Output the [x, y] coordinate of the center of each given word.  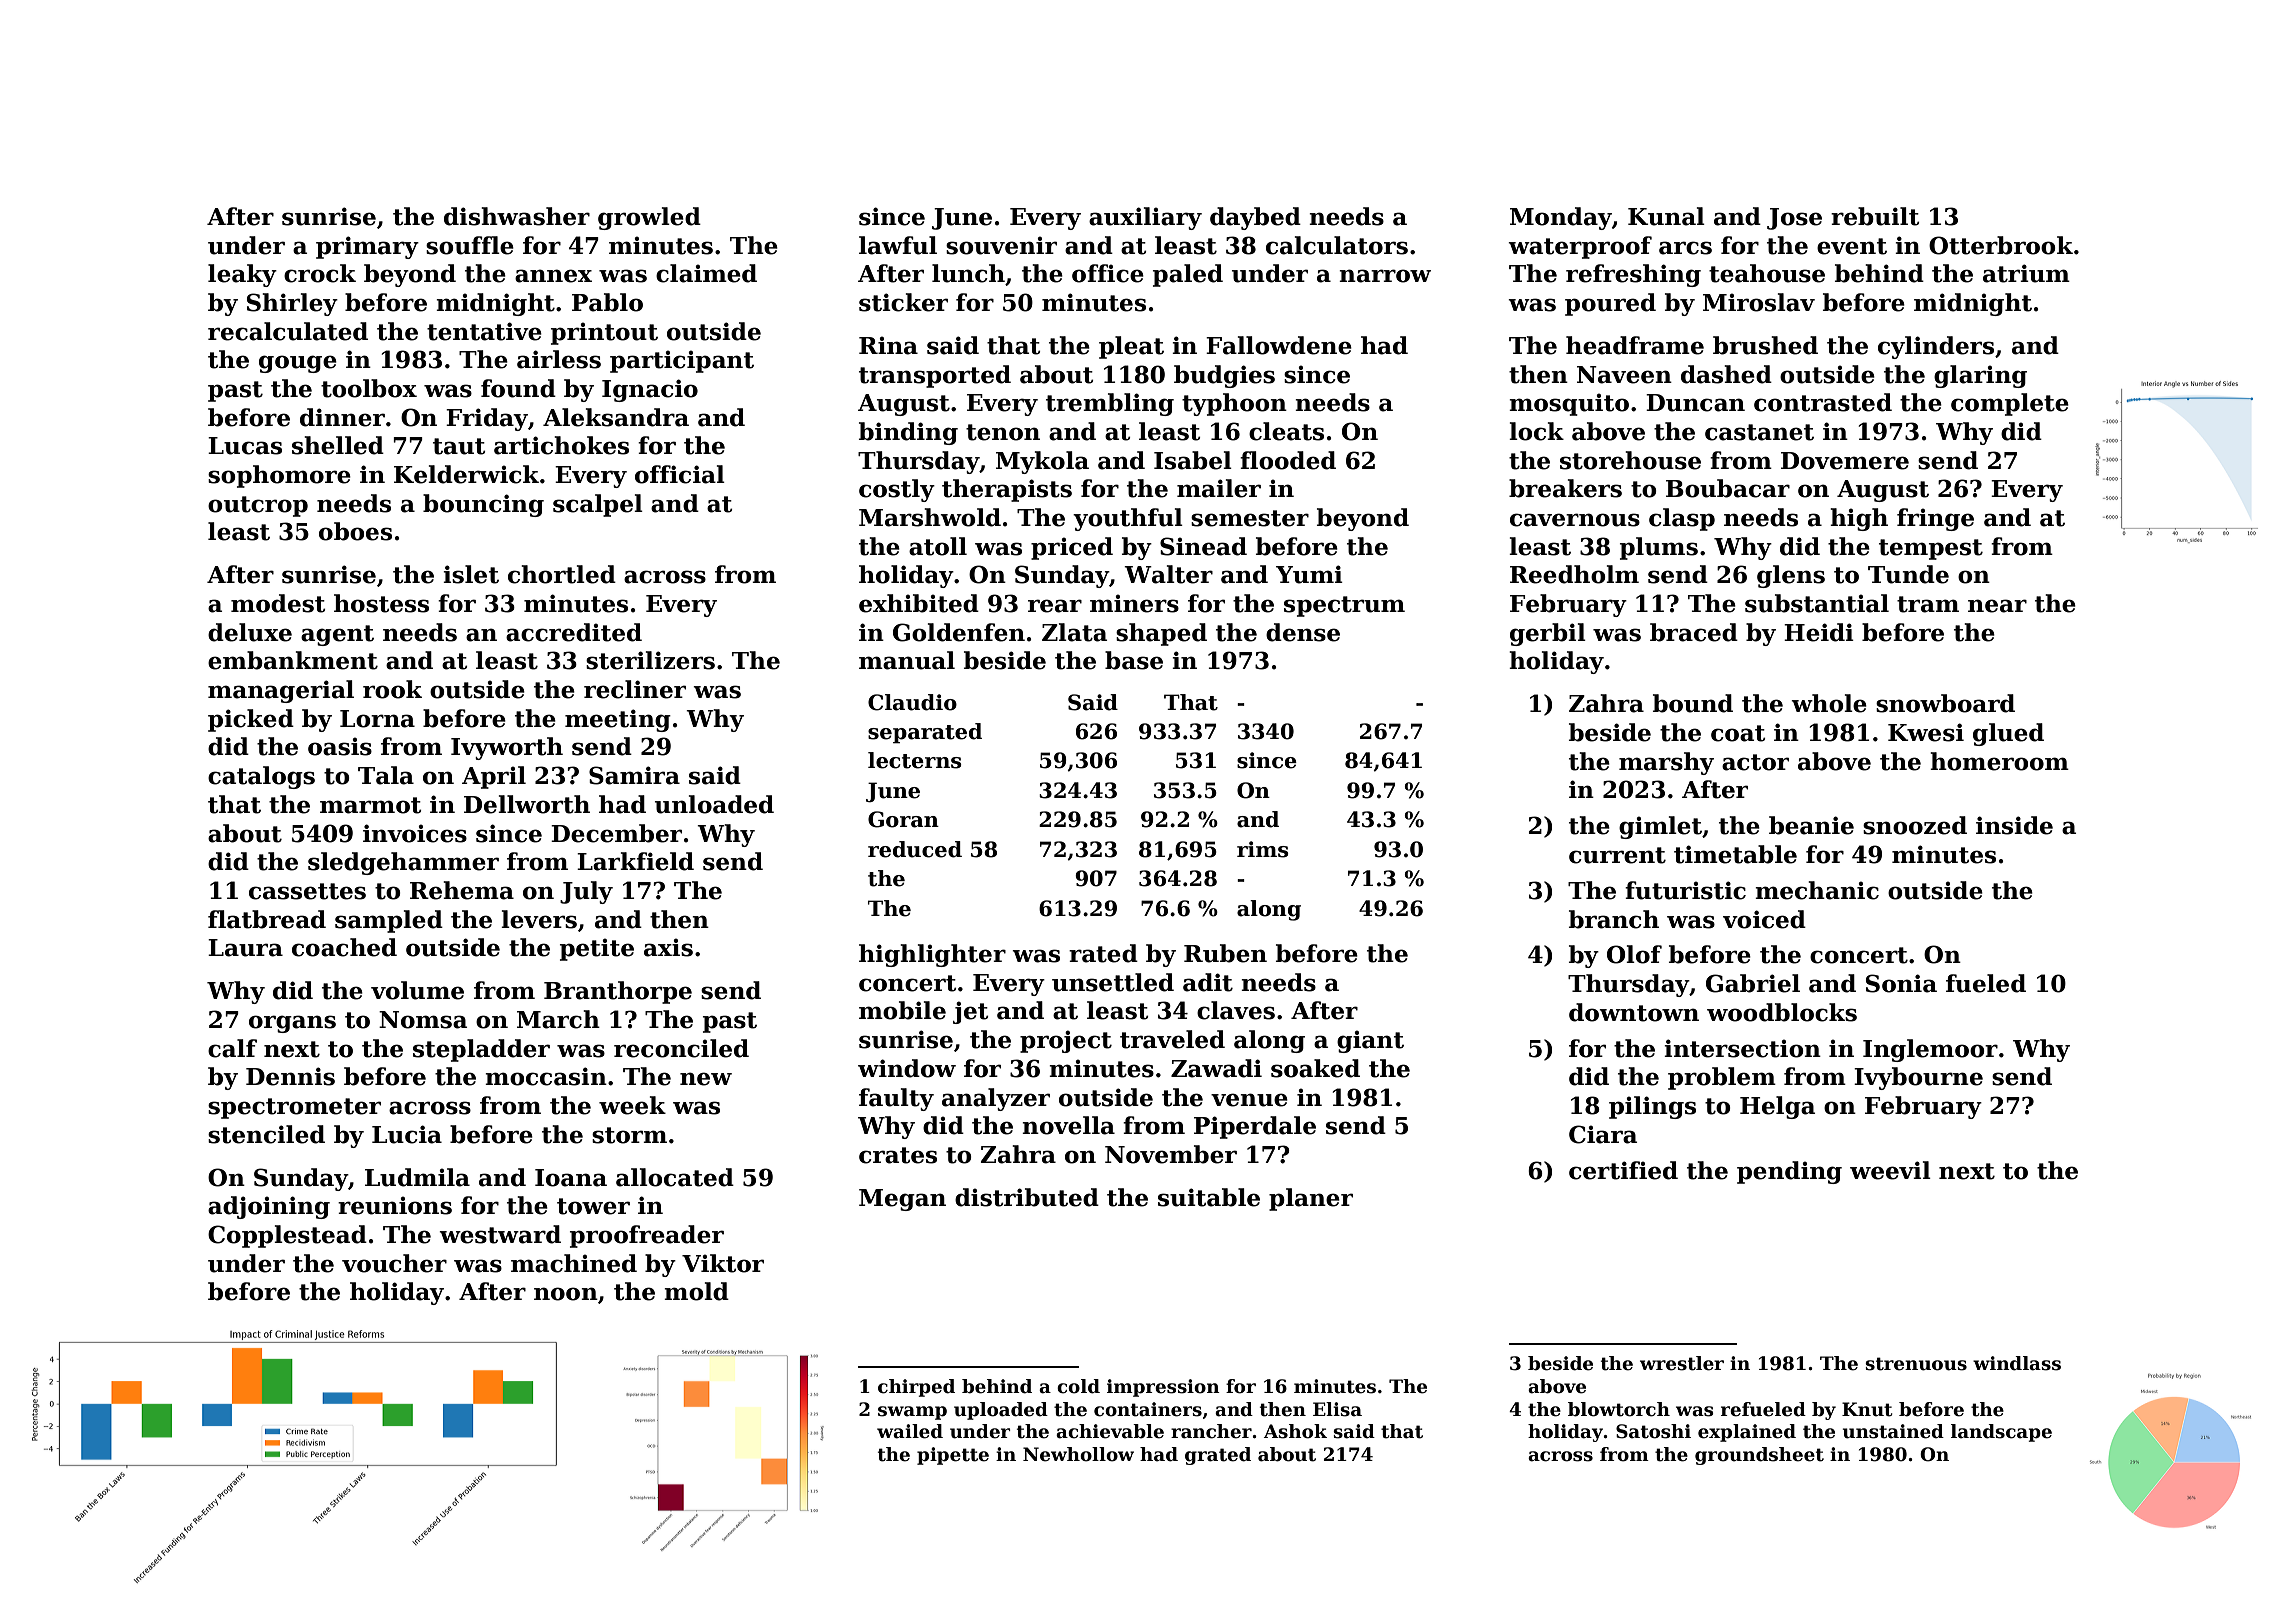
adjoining [269, 1207]
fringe [1935, 519]
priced [1072, 548]
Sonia [1901, 983]
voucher [394, 1263]
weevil [1890, 1170]
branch [1614, 919]
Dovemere [1845, 461]
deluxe [250, 632]
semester [1250, 518]
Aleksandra [616, 417]
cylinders [1936, 347]
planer [1311, 1199]
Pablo [607, 302]
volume [417, 990]
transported [935, 376]
